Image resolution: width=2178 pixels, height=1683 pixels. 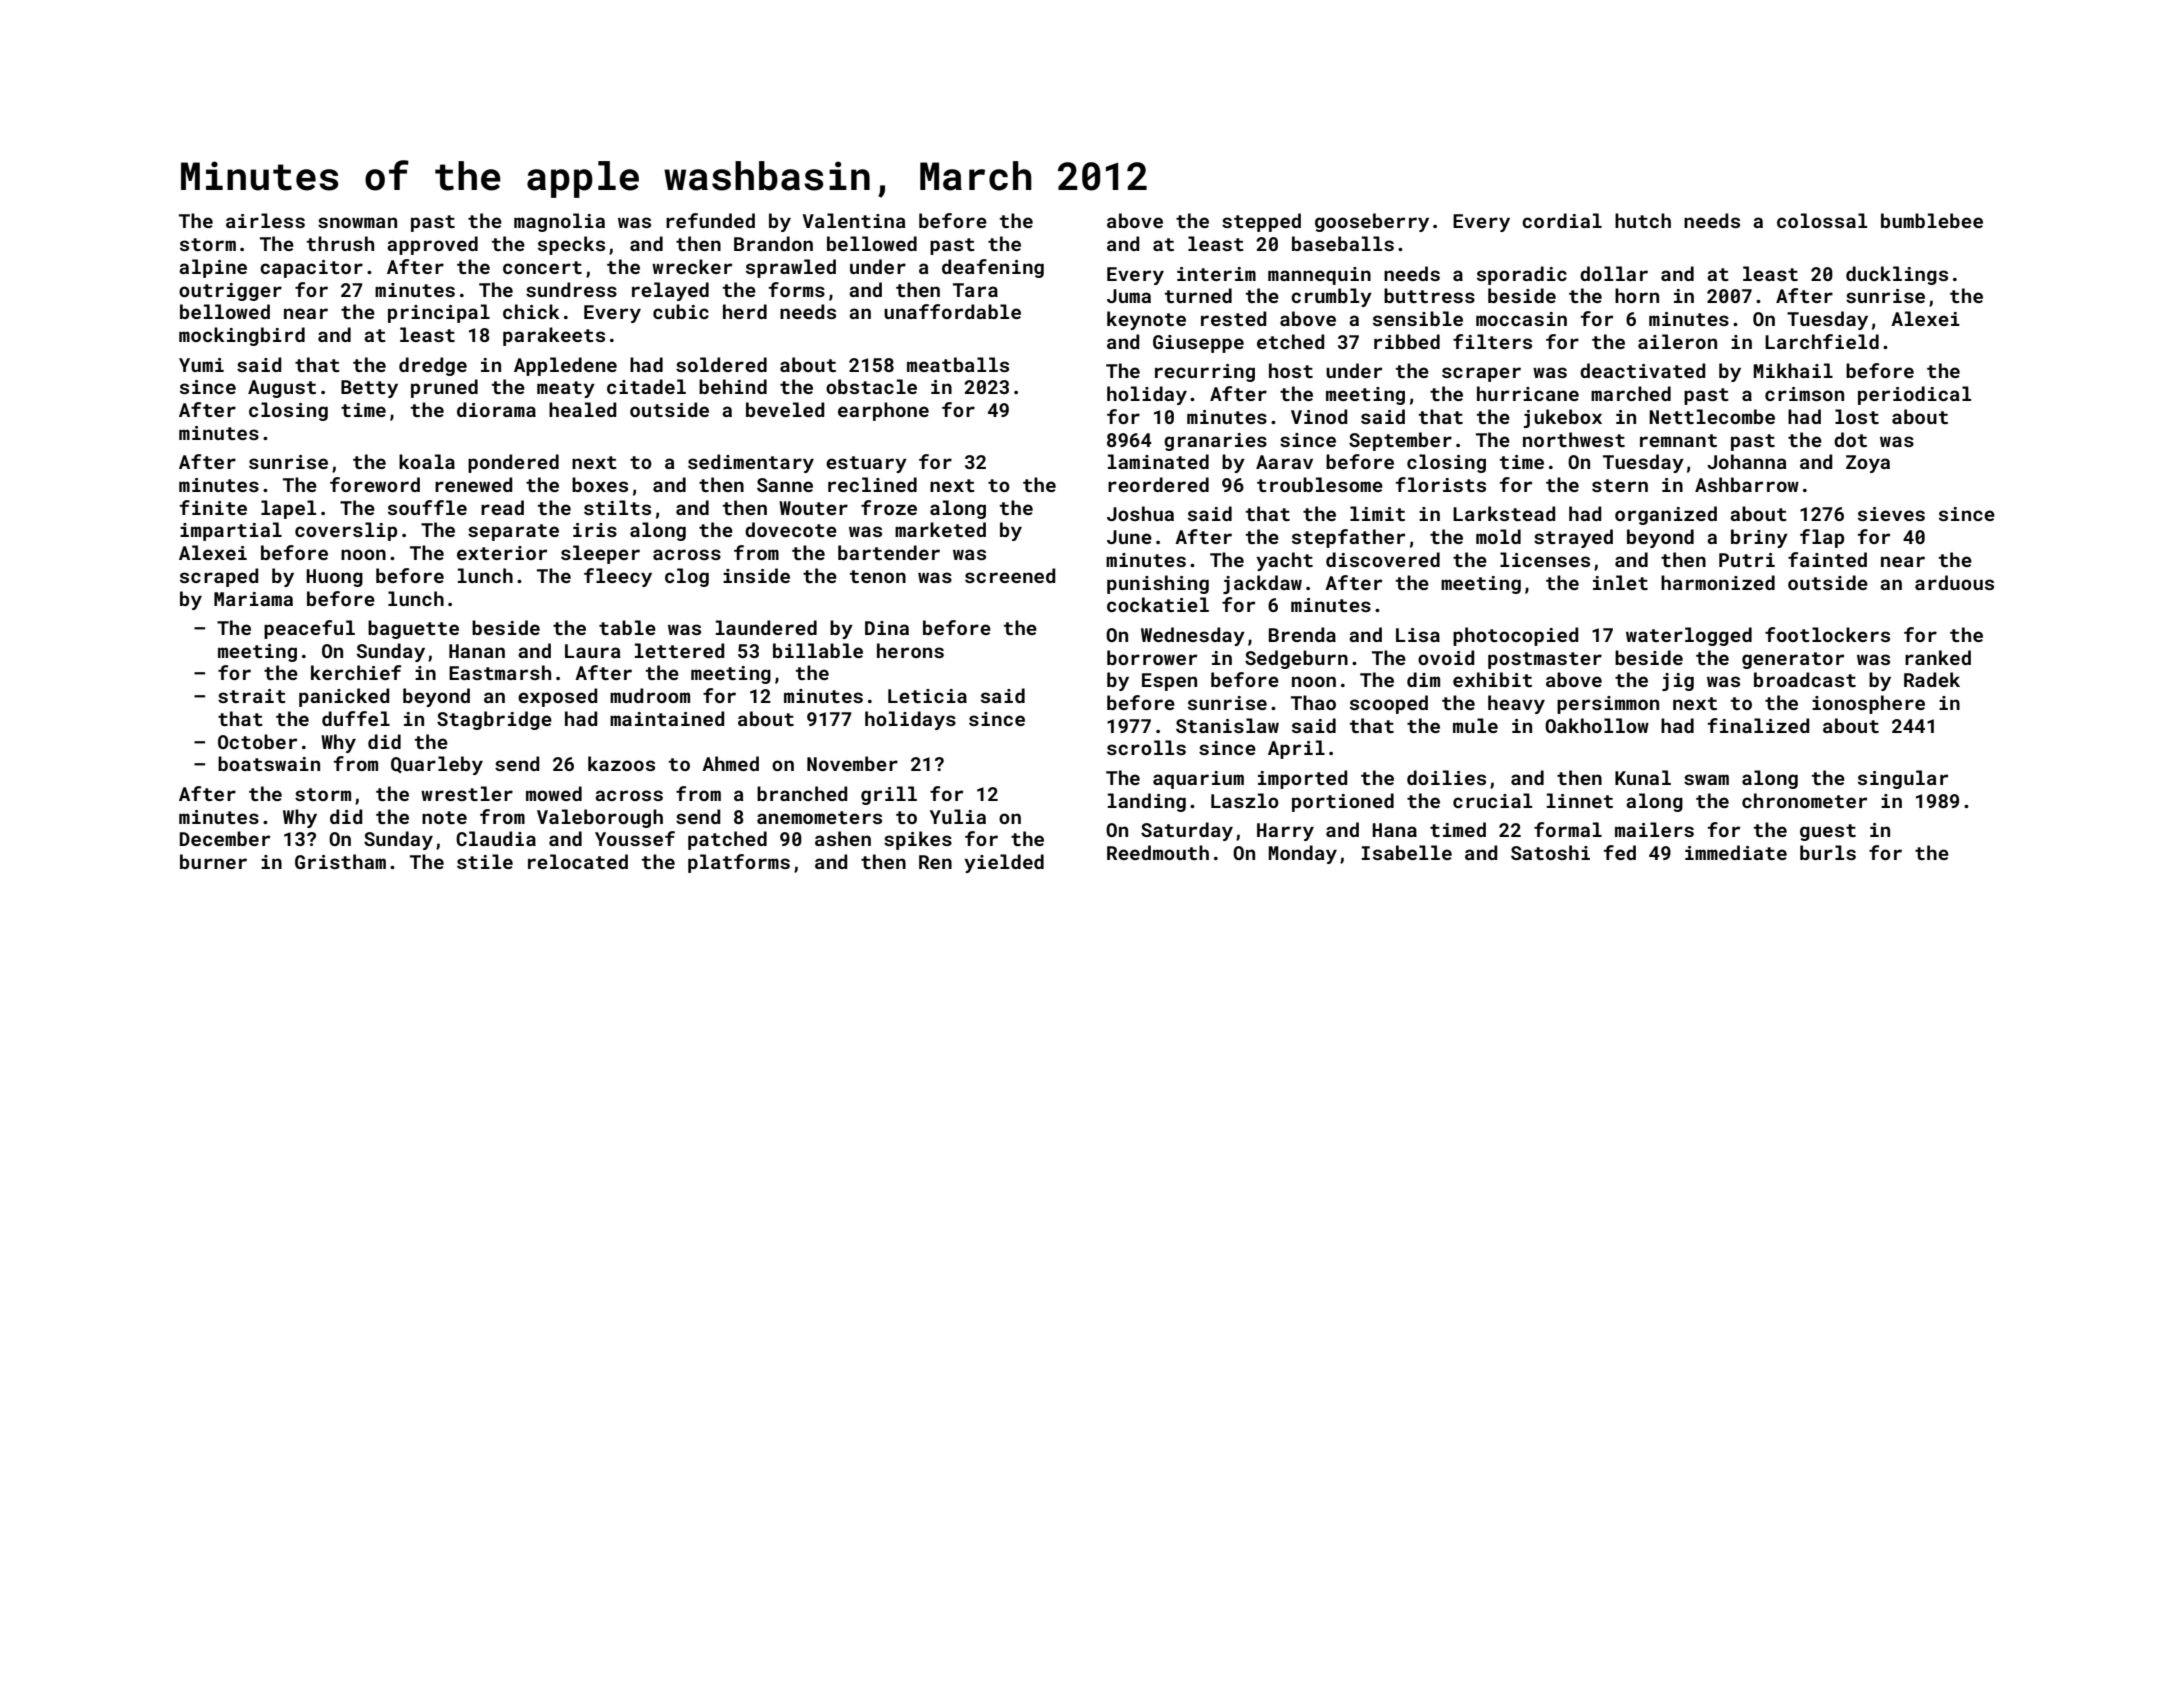 What do you see at coordinates (219, 577) in the document?
I see `scraped` at bounding box center [219, 577].
